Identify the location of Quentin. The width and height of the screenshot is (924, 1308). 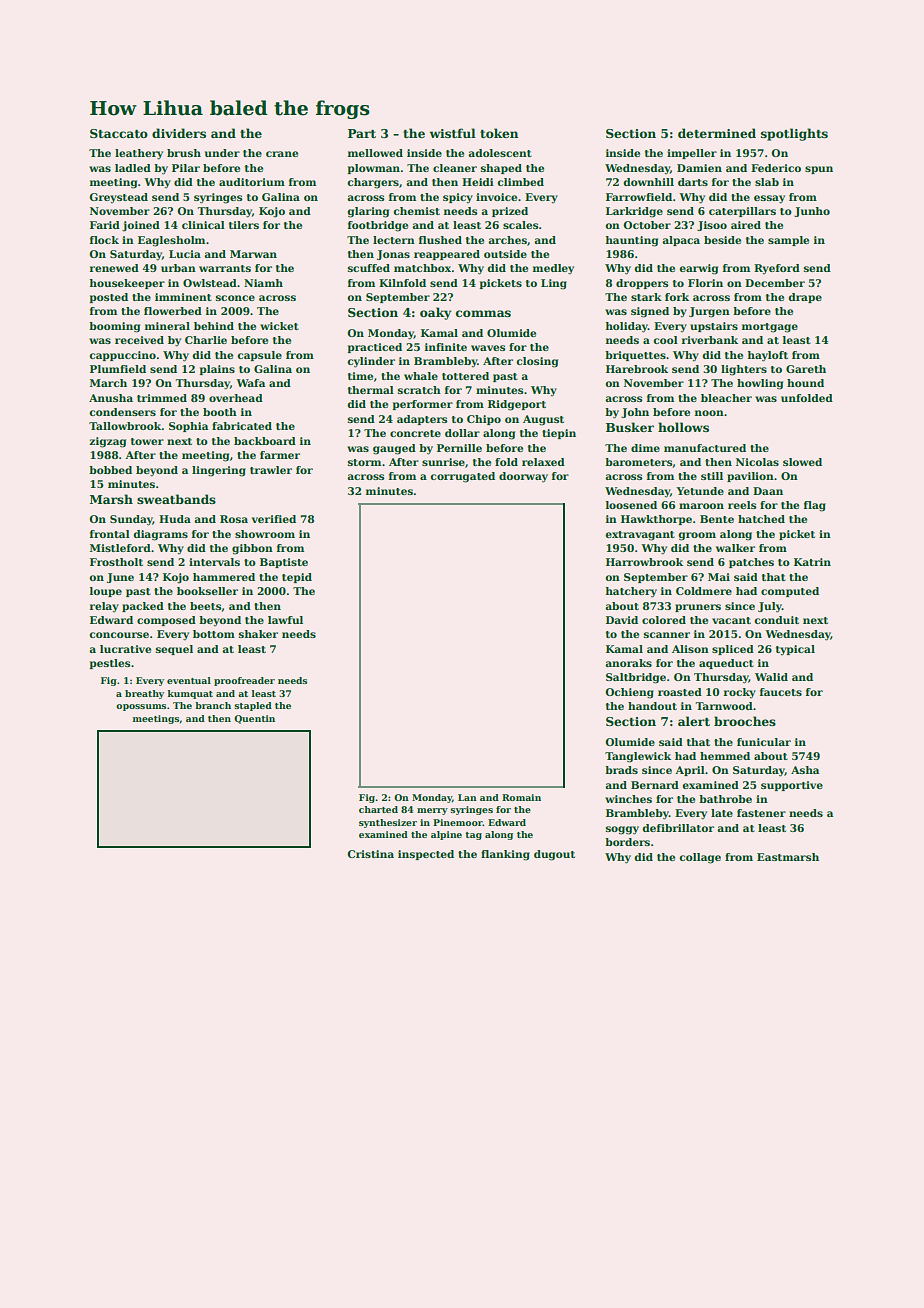
(254, 719).
